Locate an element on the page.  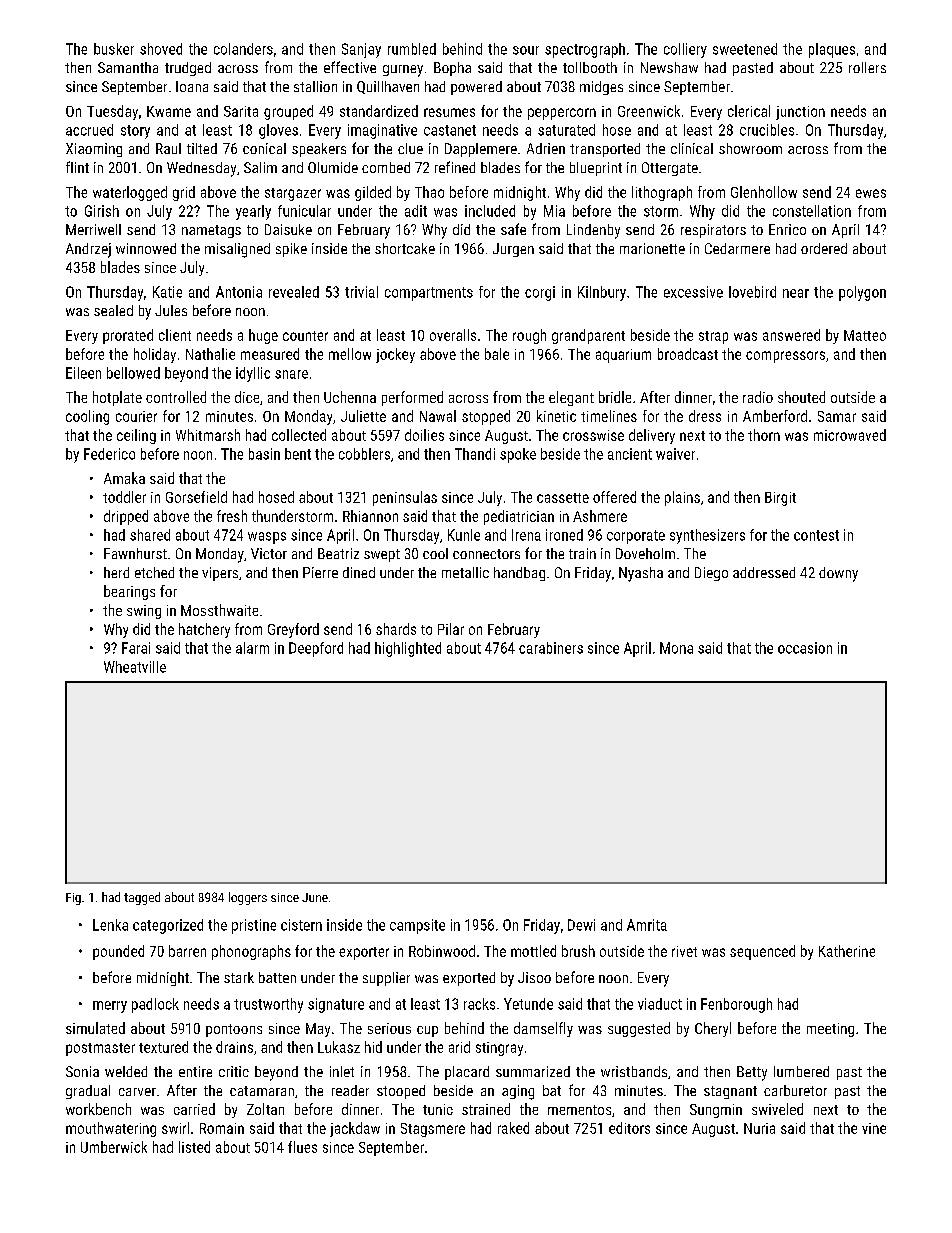
downy is located at coordinates (838, 574).
